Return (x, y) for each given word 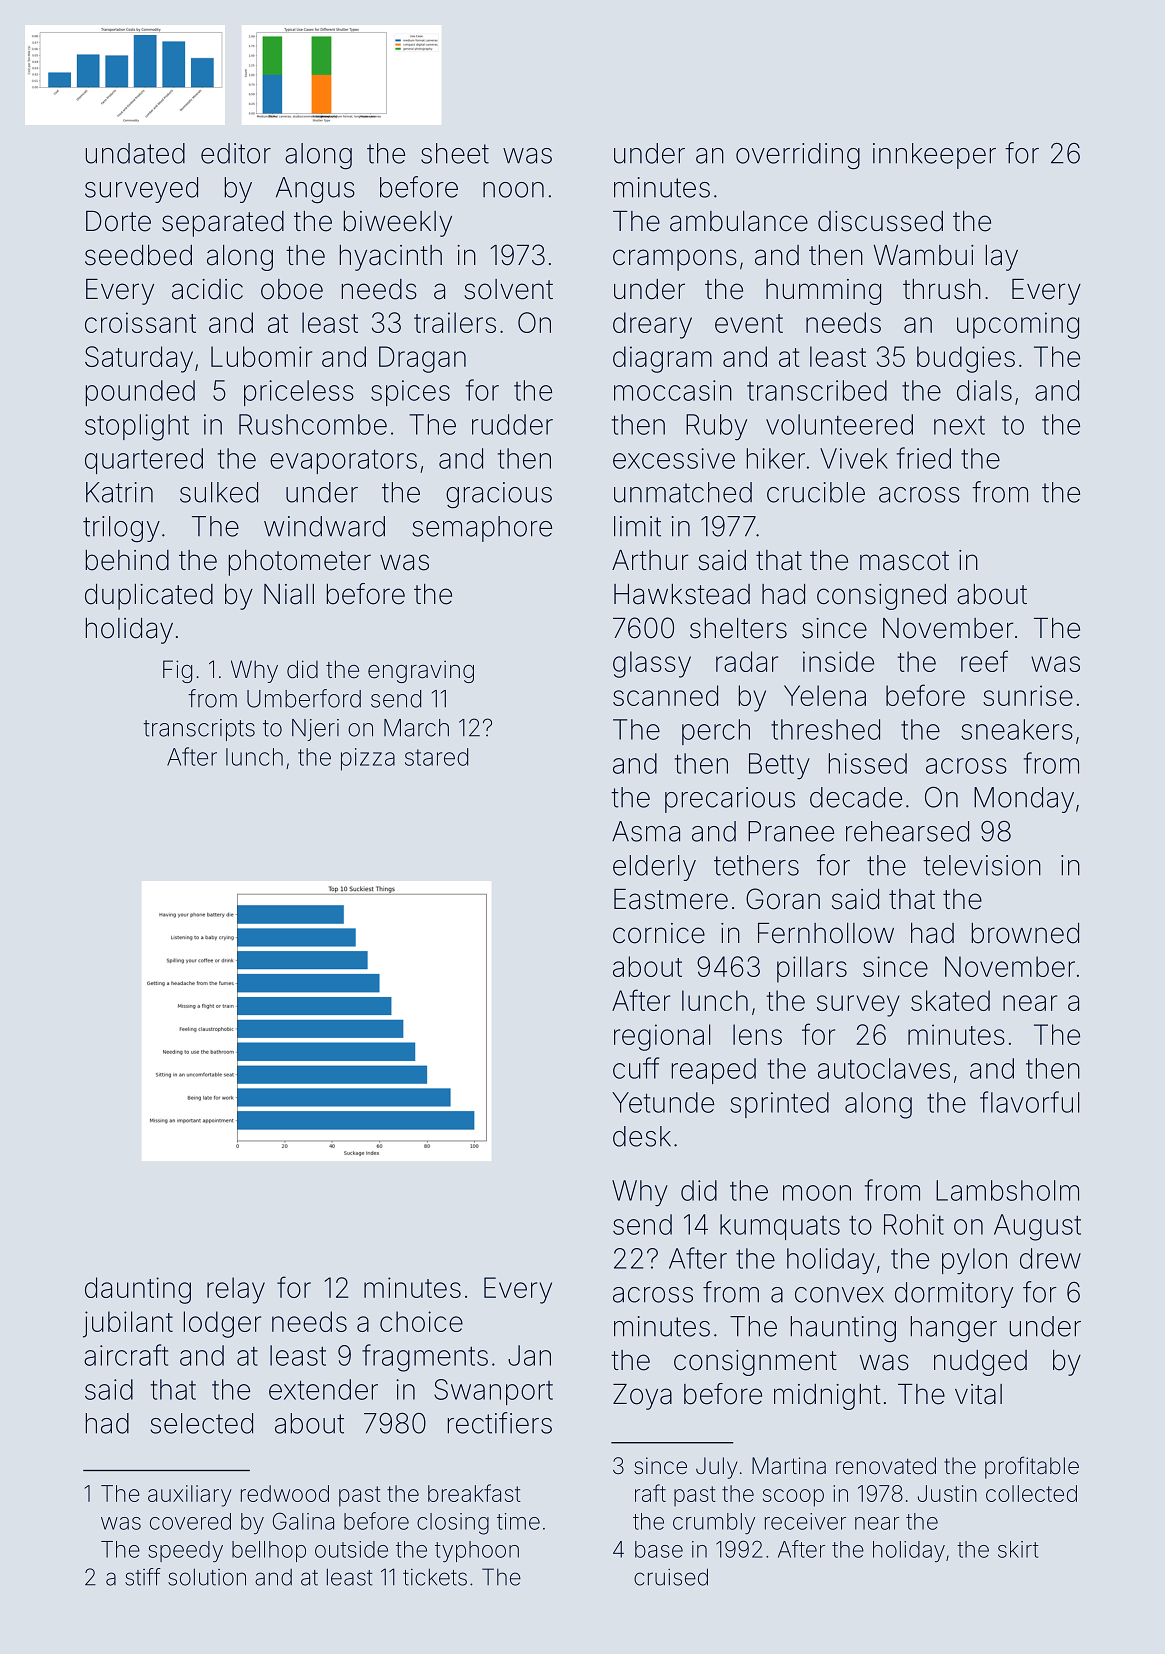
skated (950, 1000)
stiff (143, 1577)
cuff (636, 1068)
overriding (798, 156)
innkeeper (934, 156)
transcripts (199, 730)
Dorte (118, 221)
